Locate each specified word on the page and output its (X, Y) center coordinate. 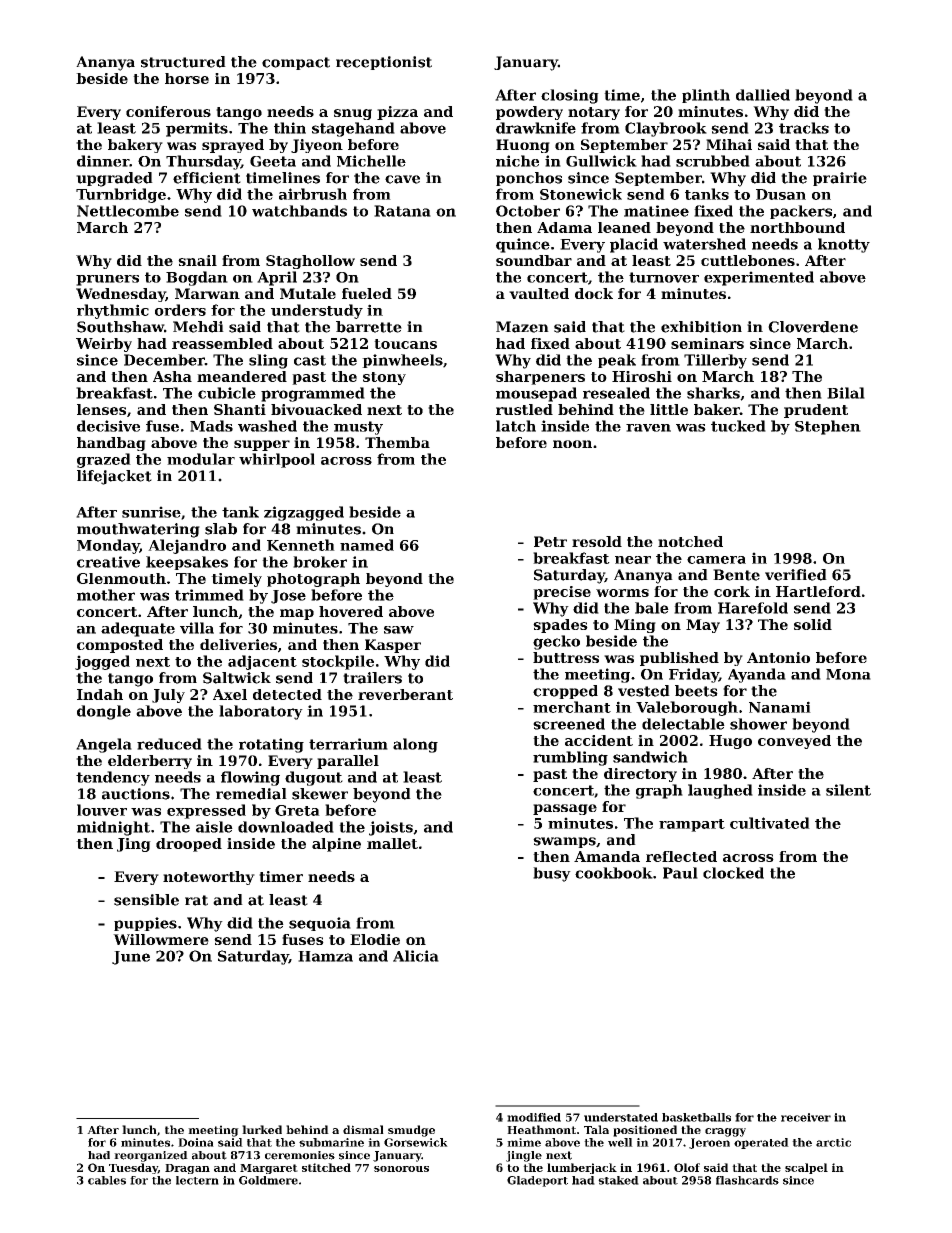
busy (552, 874)
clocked (733, 873)
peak (617, 361)
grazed (104, 460)
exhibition (701, 327)
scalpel (806, 1168)
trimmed (209, 595)
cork (732, 591)
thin (290, 128)
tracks (804, 128)
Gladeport (537, 1181)
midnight (113, 828)
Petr (550, 541)
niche (517, 161)
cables (107, 1180)
